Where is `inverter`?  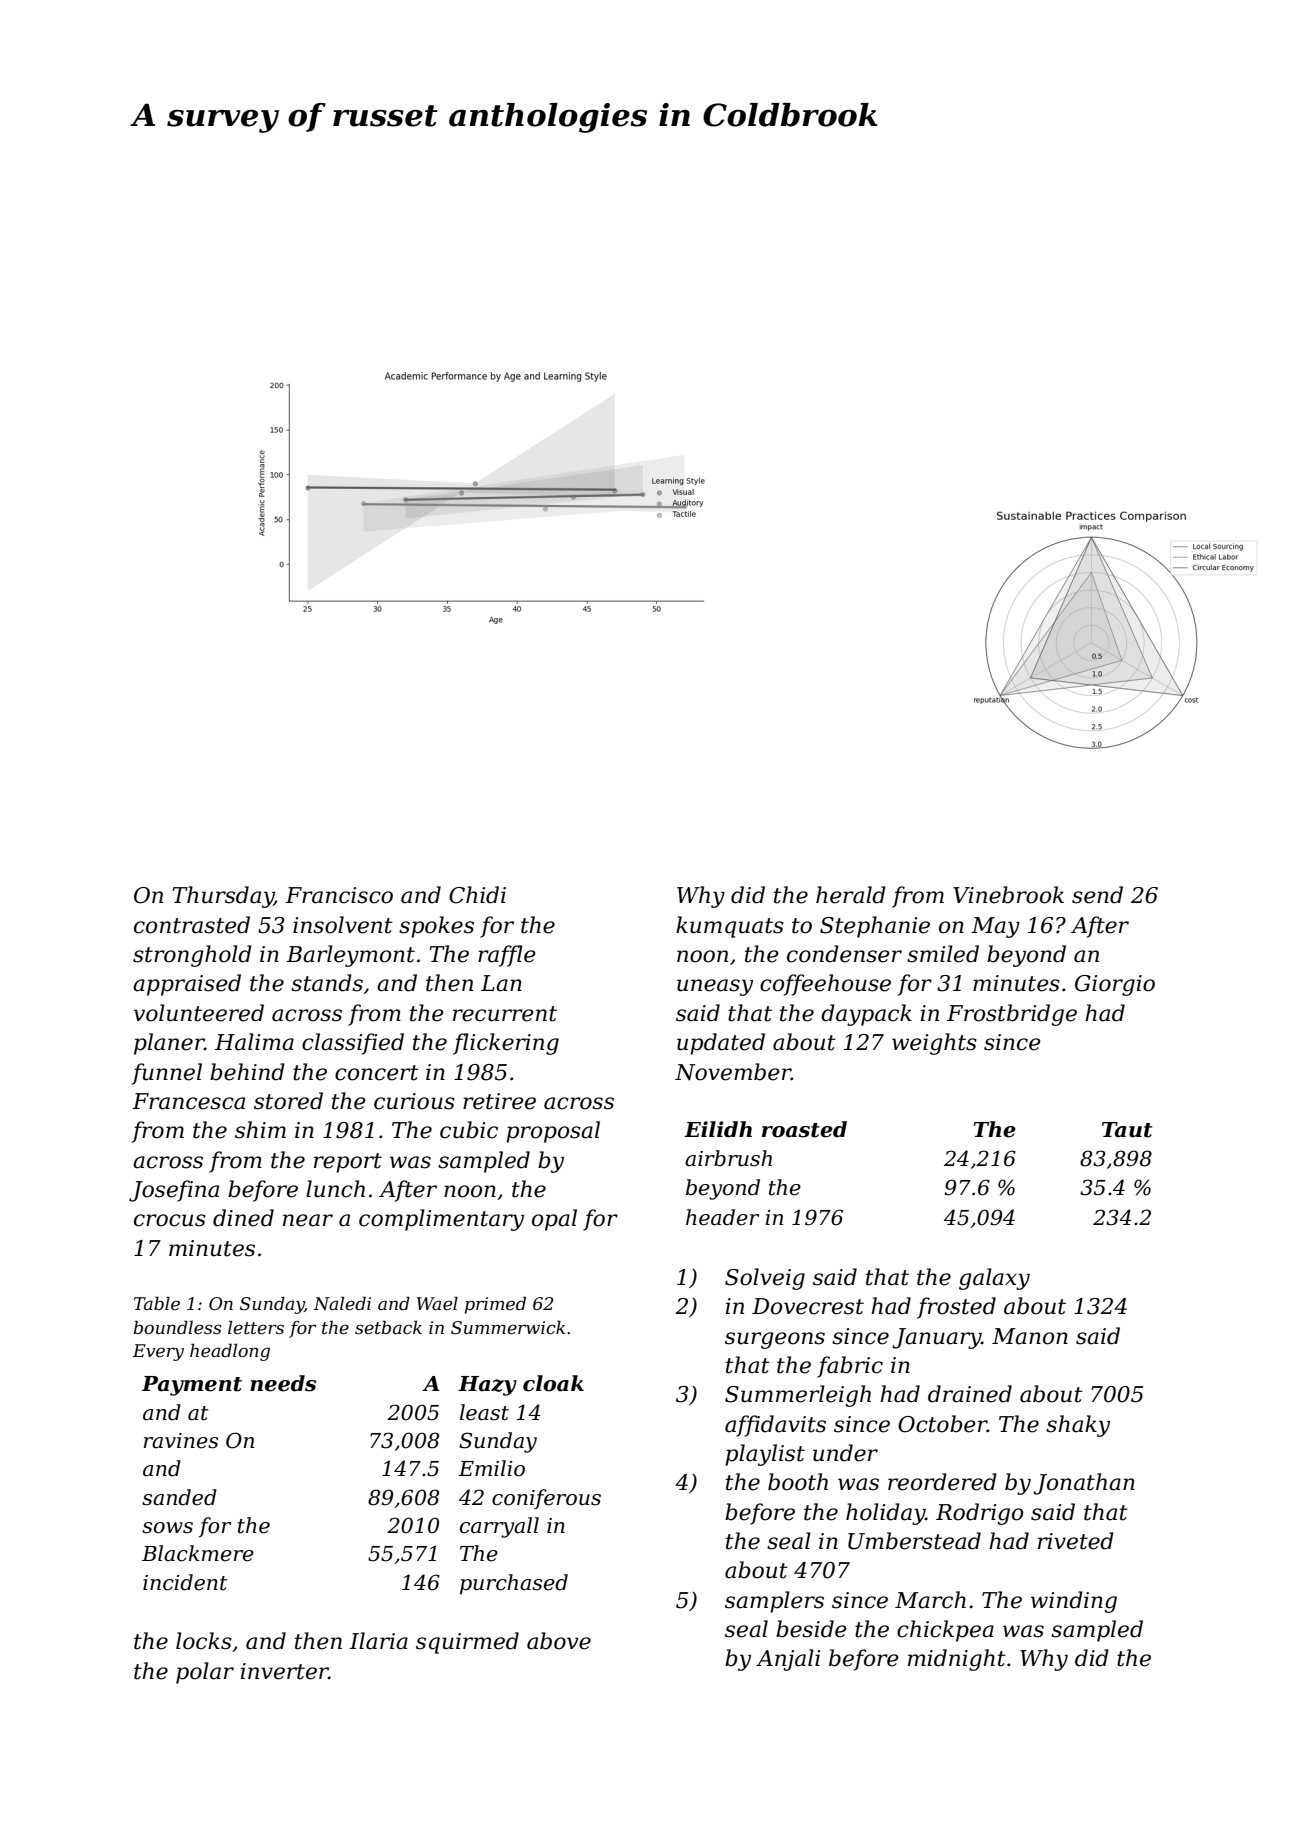 inverter is located at coordinates (285, 1671).
